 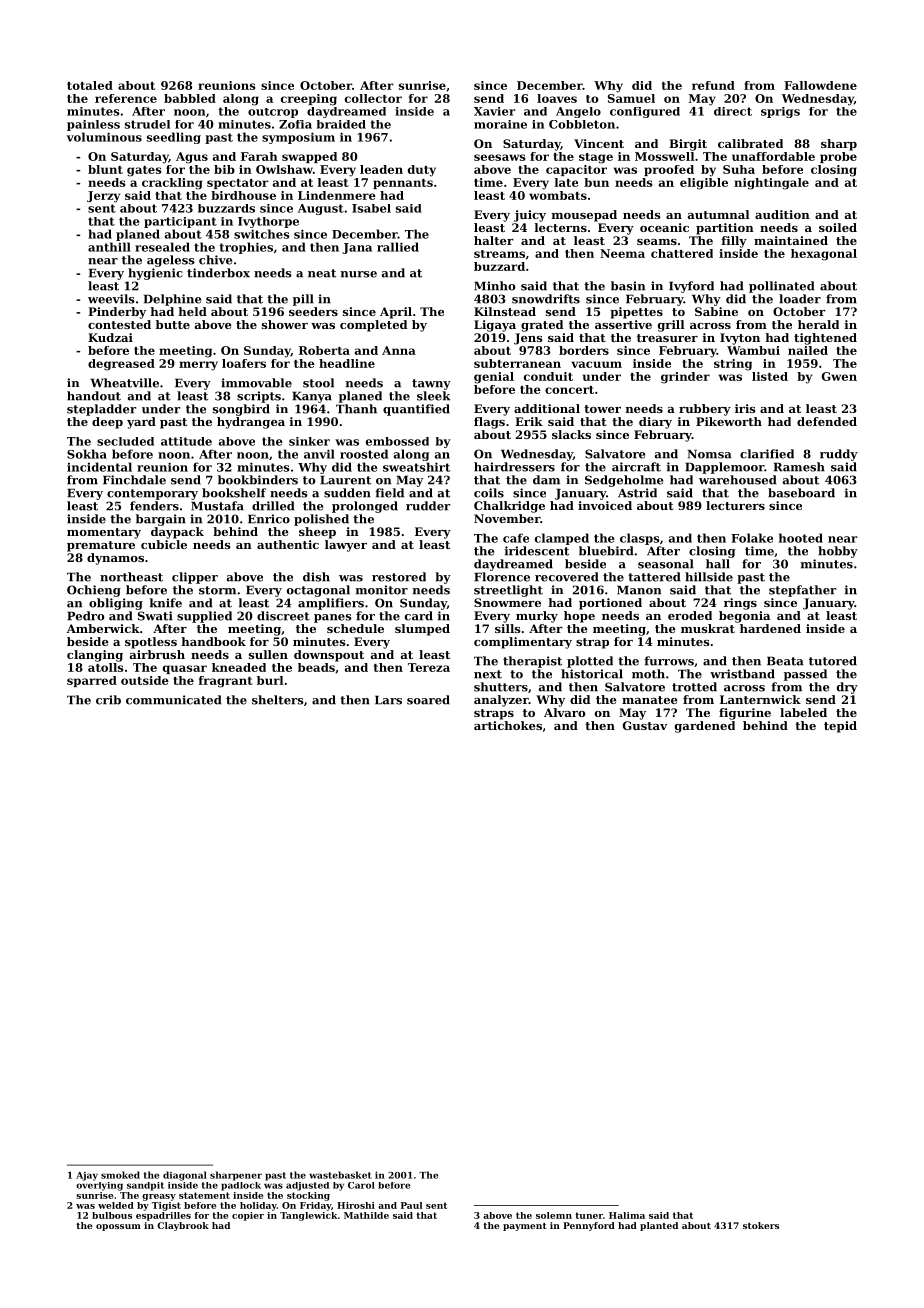 I want to click on smoked, so click(x=120, y=1175).
